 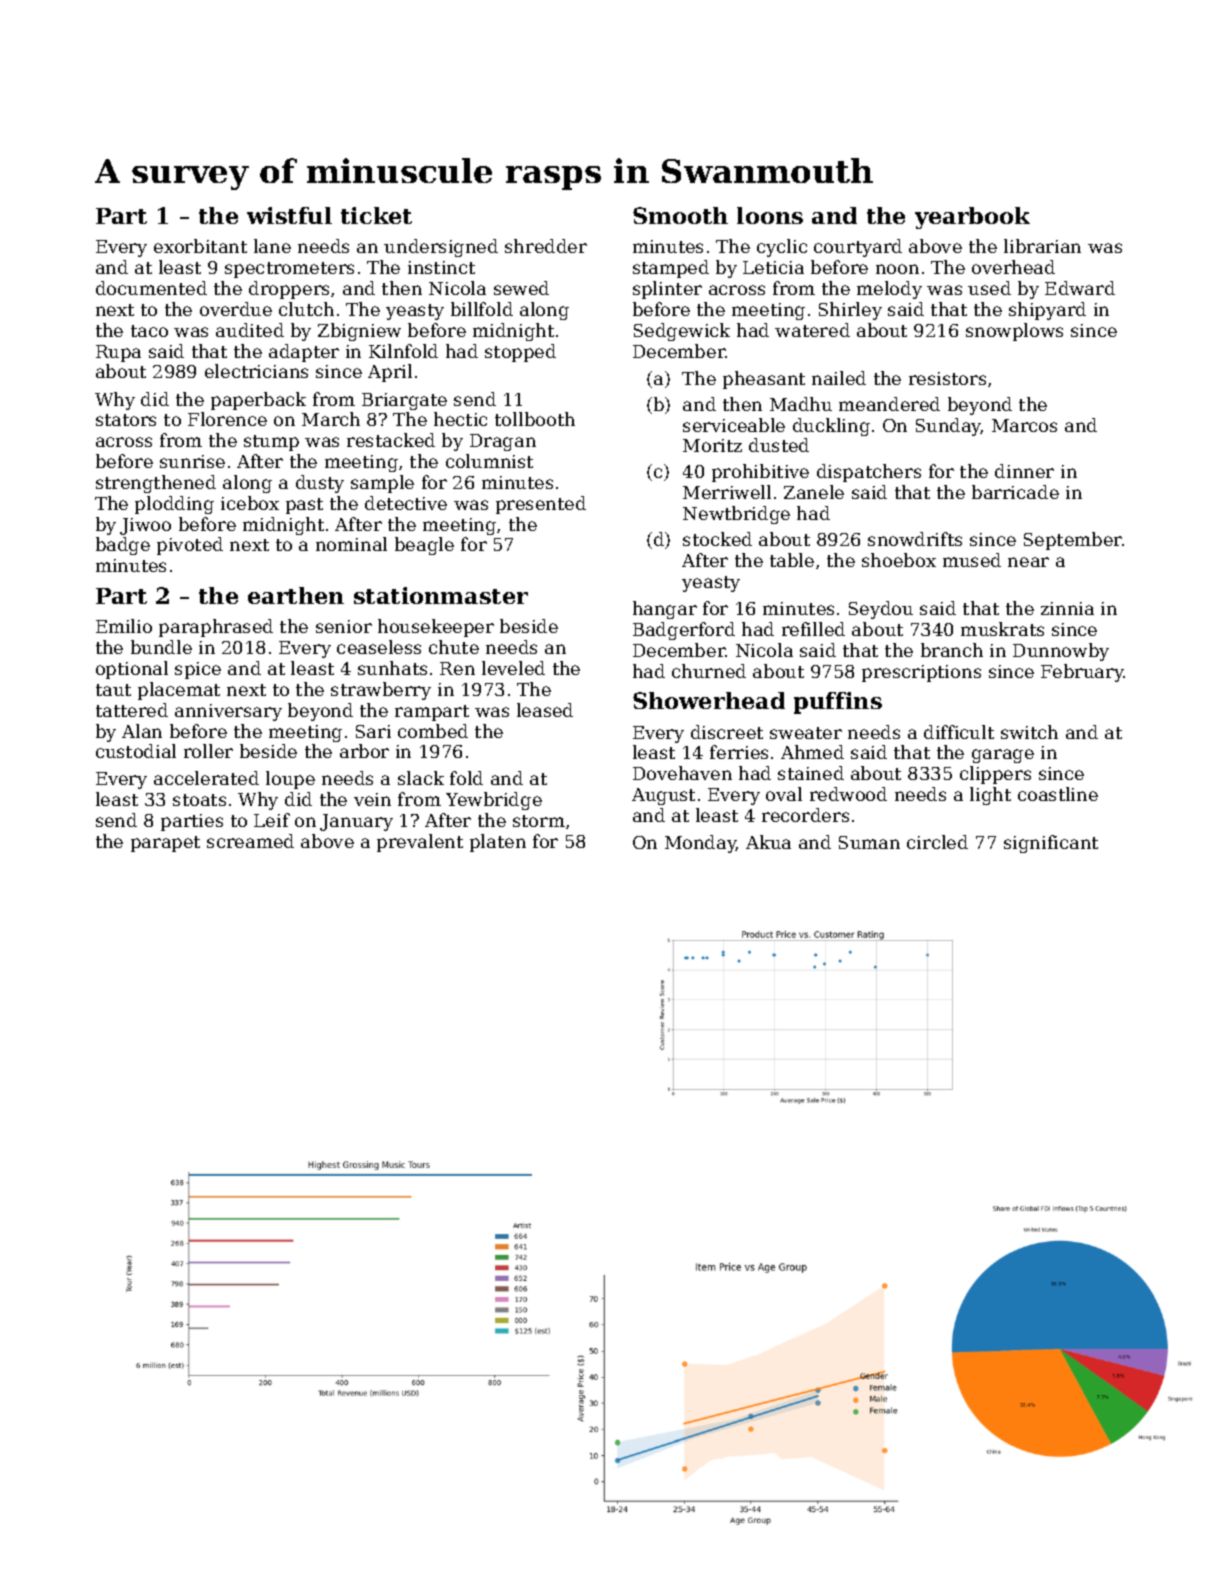 I want to click on presented, so click(x=541, y=505).
